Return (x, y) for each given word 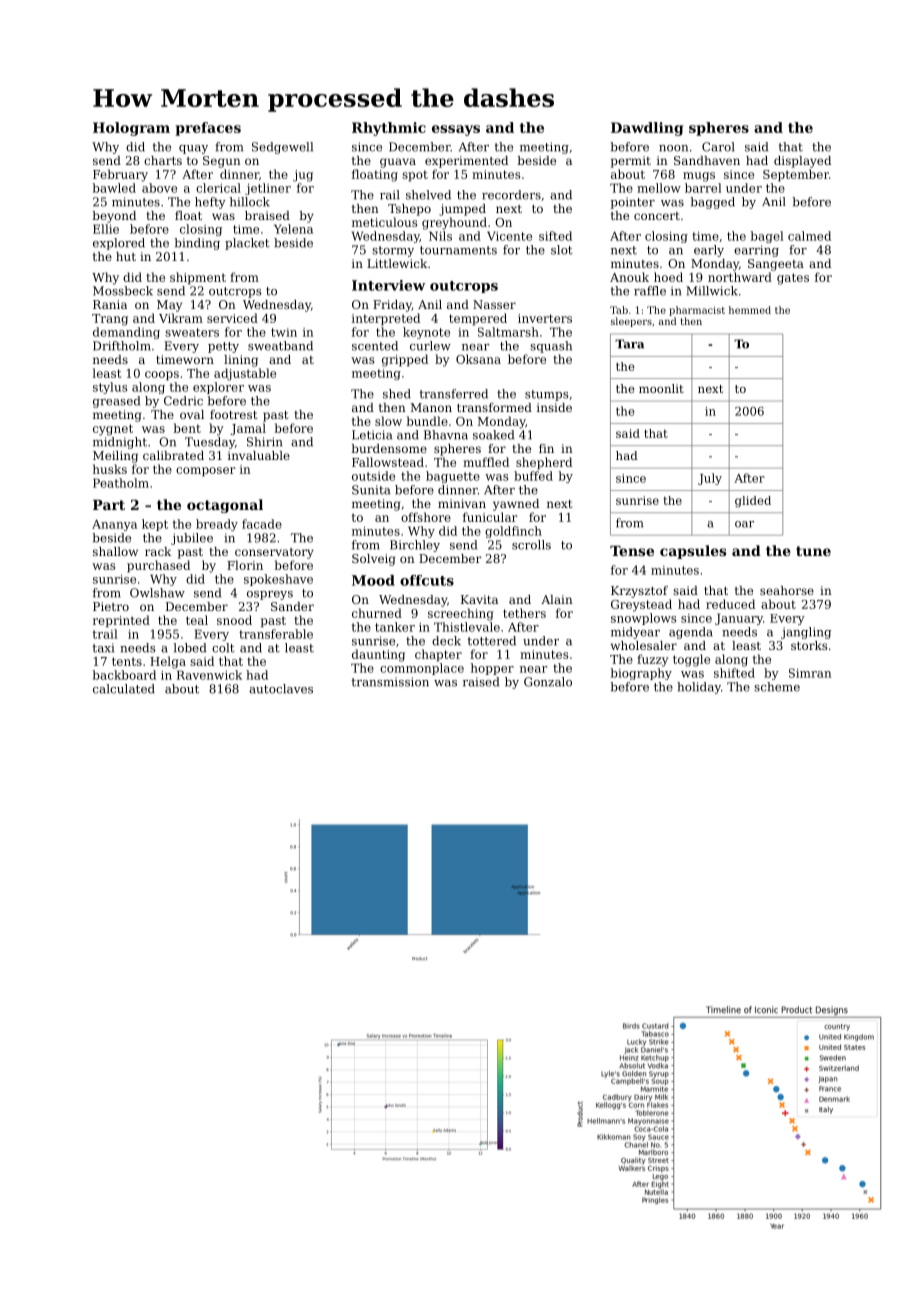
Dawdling (647, 129)
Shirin (264, 442)
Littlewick (397, 263)
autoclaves (281, 689)
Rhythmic (389, 129)
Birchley (415, 546)
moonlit (661, 388)
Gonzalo (548, 682)
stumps (547, 395)
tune (813, 551)
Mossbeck (123, 291)
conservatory (274, 553)
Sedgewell (282, 148)
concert (657, 216)
